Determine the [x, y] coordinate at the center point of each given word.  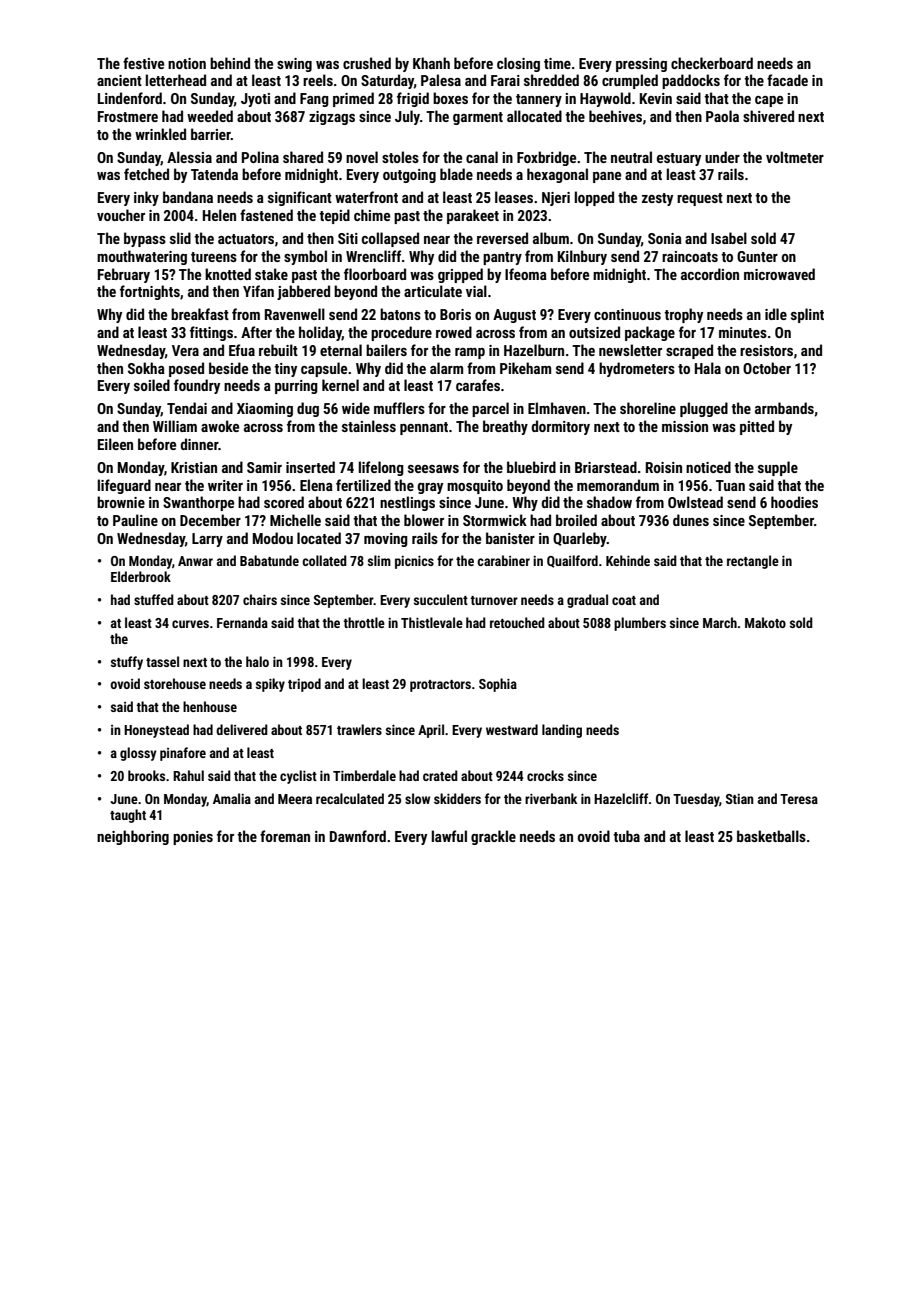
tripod [304, 685]
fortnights [150, 292]
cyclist [298, 777]
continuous [627, 314]
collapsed [390, 239]
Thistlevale [432, 622]
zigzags [332, 118]
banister [510, 538]
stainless [369, 426]
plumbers [640, 624]
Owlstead [695, 502]
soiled [152, 385]
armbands [784, 408]
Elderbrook [141, 576]
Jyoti [255, 100]
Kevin [656, 98]
